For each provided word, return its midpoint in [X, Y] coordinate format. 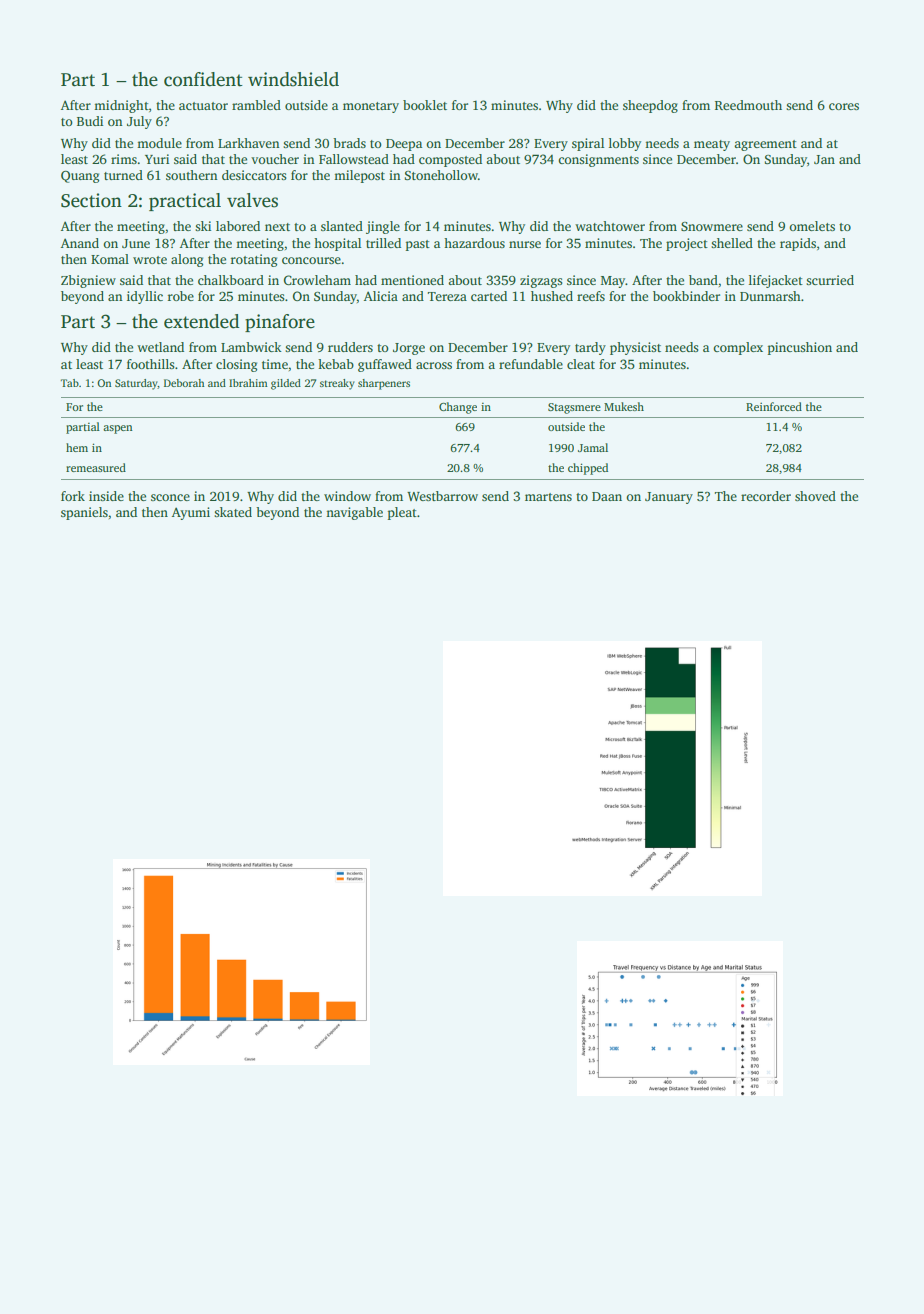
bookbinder [686, 296]
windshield [293, 79]
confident [203, 79]
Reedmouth [748, 105]
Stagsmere [574, 408]
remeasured [96, 467]
